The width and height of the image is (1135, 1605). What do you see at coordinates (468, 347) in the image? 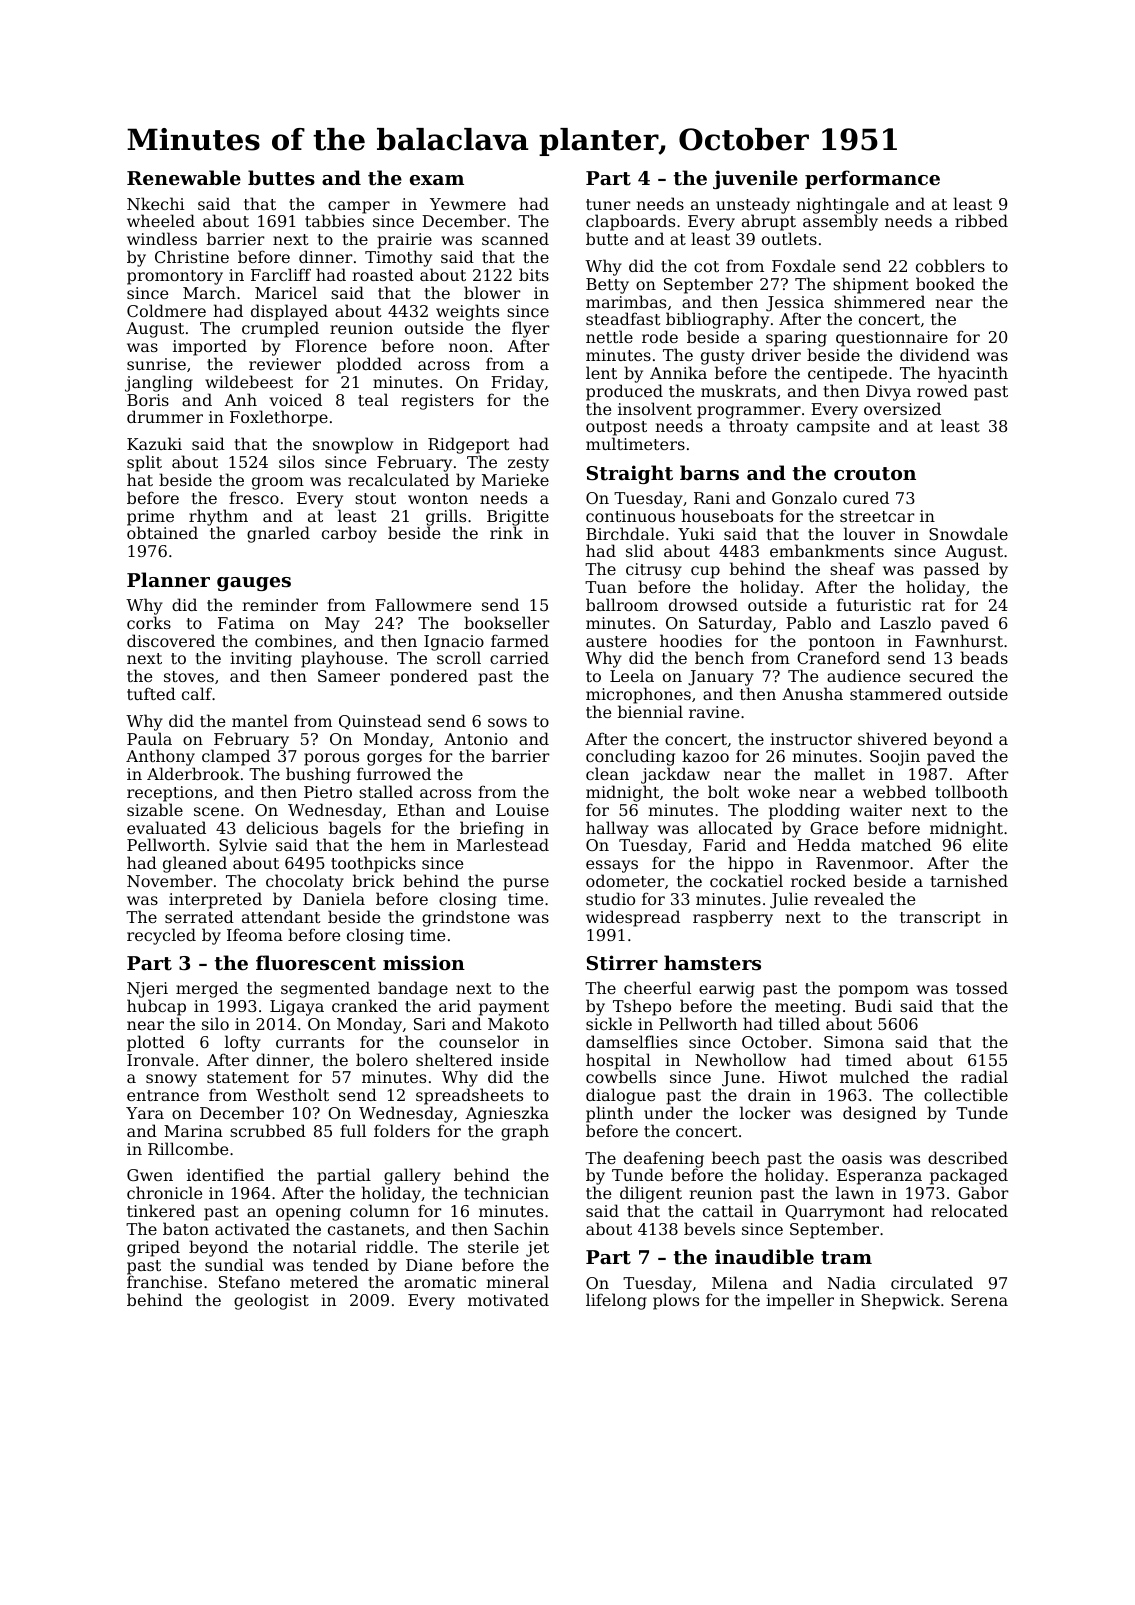
I see `noon` at bounding box center [468, 347].
